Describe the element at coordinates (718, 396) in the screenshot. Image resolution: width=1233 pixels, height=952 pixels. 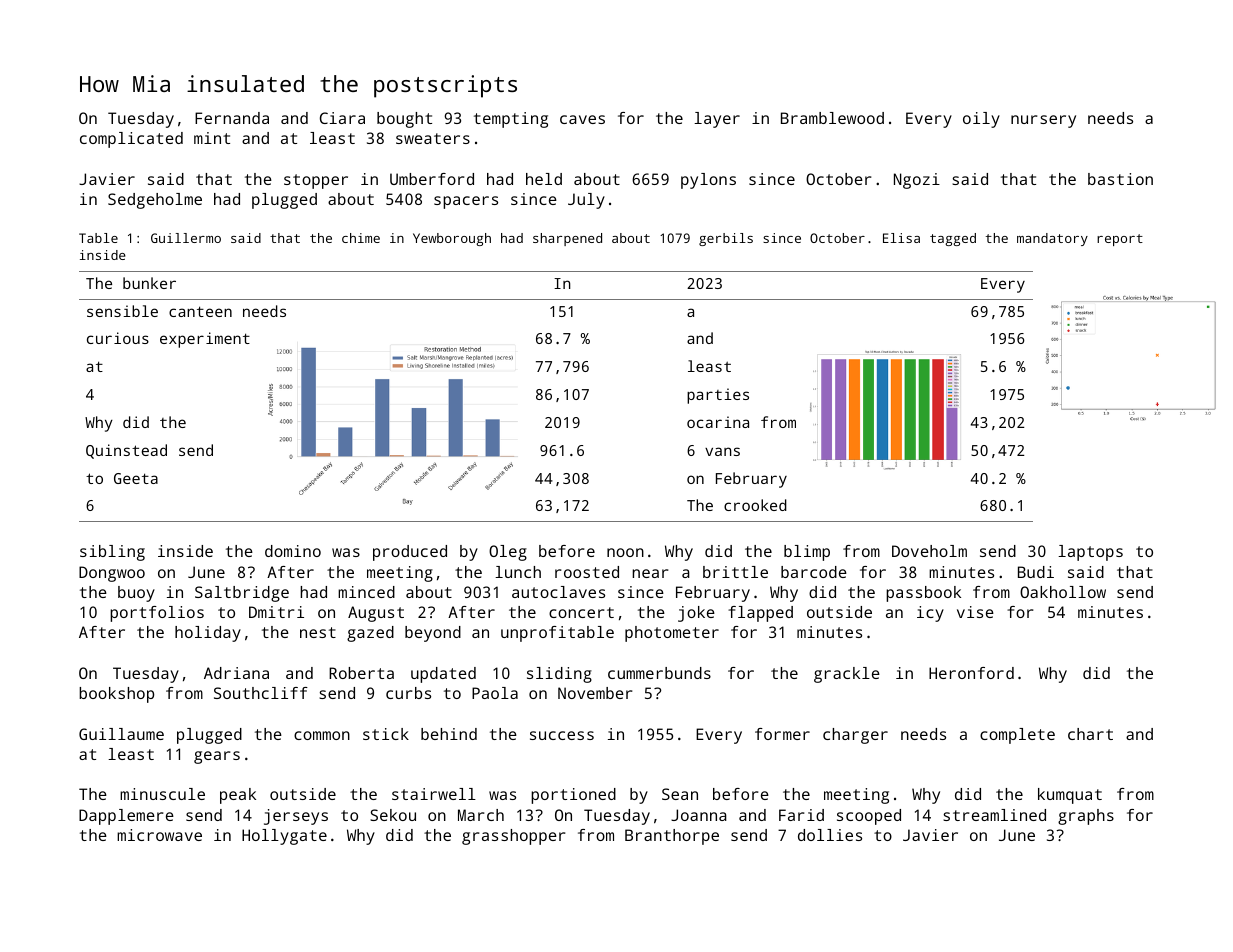
I see `parties` at that location.
